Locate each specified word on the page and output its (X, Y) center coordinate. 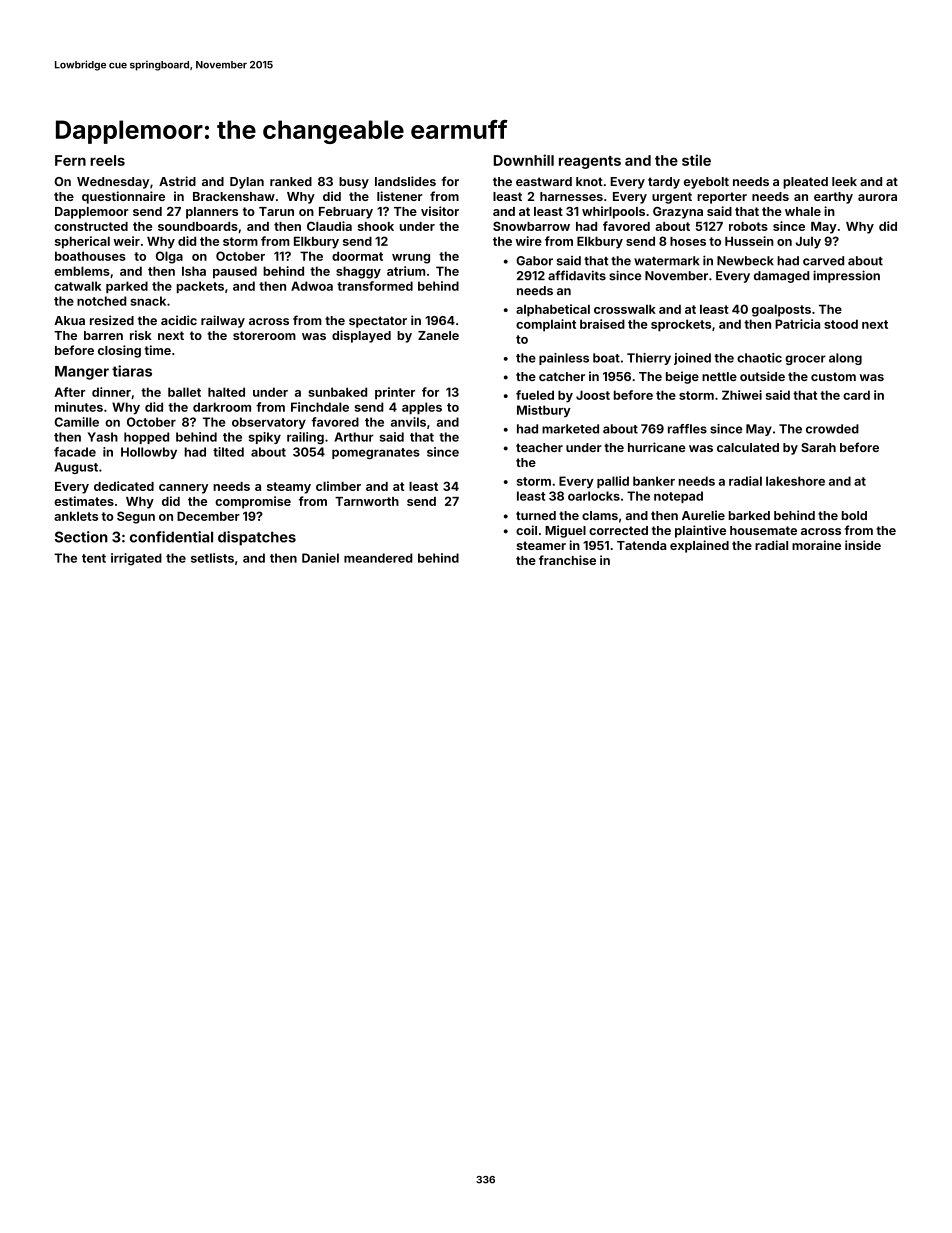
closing (119, 351)
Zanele (438, 335)
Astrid (177, 181)
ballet (184, 392)
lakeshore (795, 481)
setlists (212, 558)
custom (833, 376)
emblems (82, 271)
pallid (613, 482)
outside (762, 376)
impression (846, 276)
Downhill (524, 160)
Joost (593, 395)
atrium (406, 271)
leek (844, 181)
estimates (84, 501)
